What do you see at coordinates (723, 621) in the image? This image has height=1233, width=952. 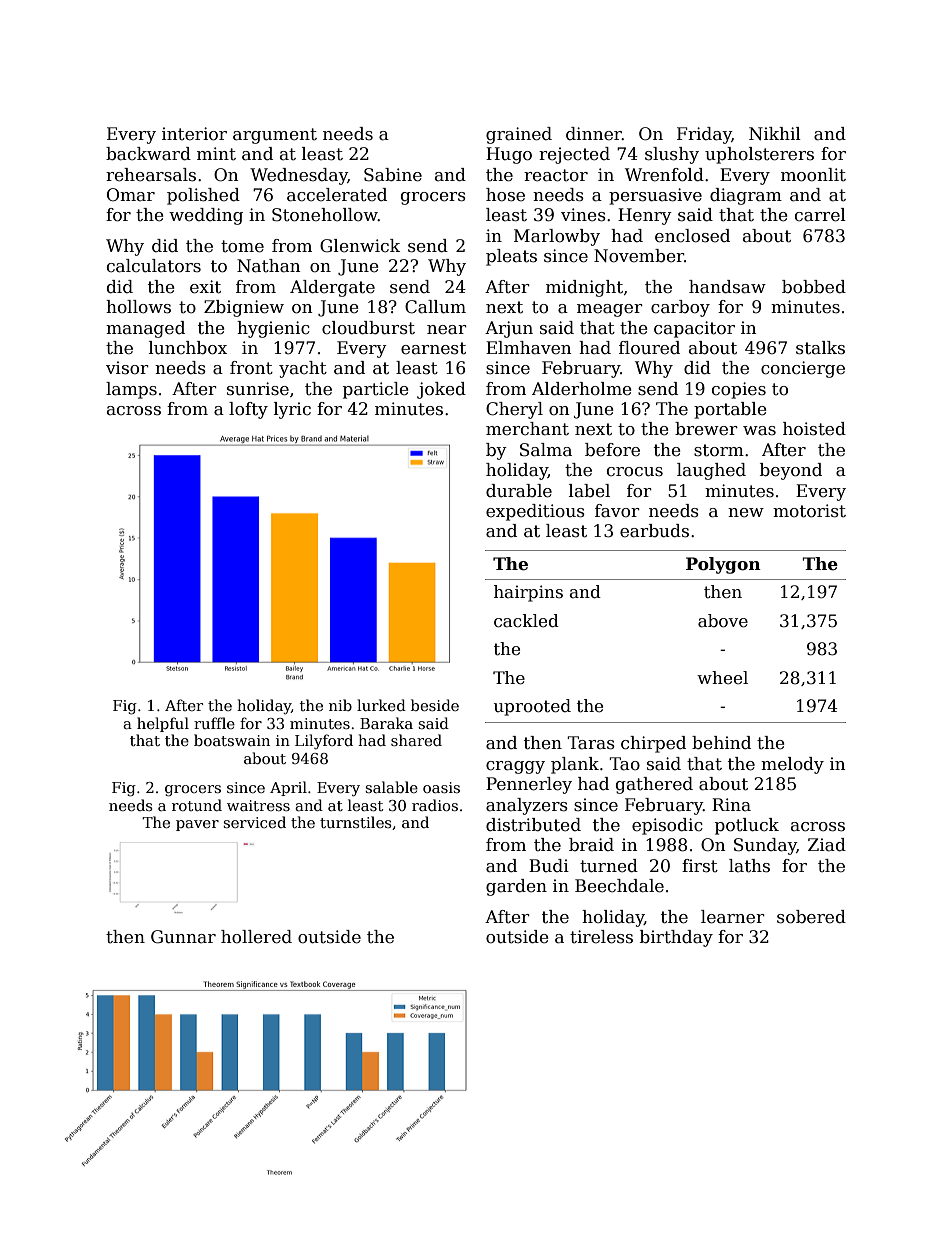 I see `above` at bounding box center [723, 621].
